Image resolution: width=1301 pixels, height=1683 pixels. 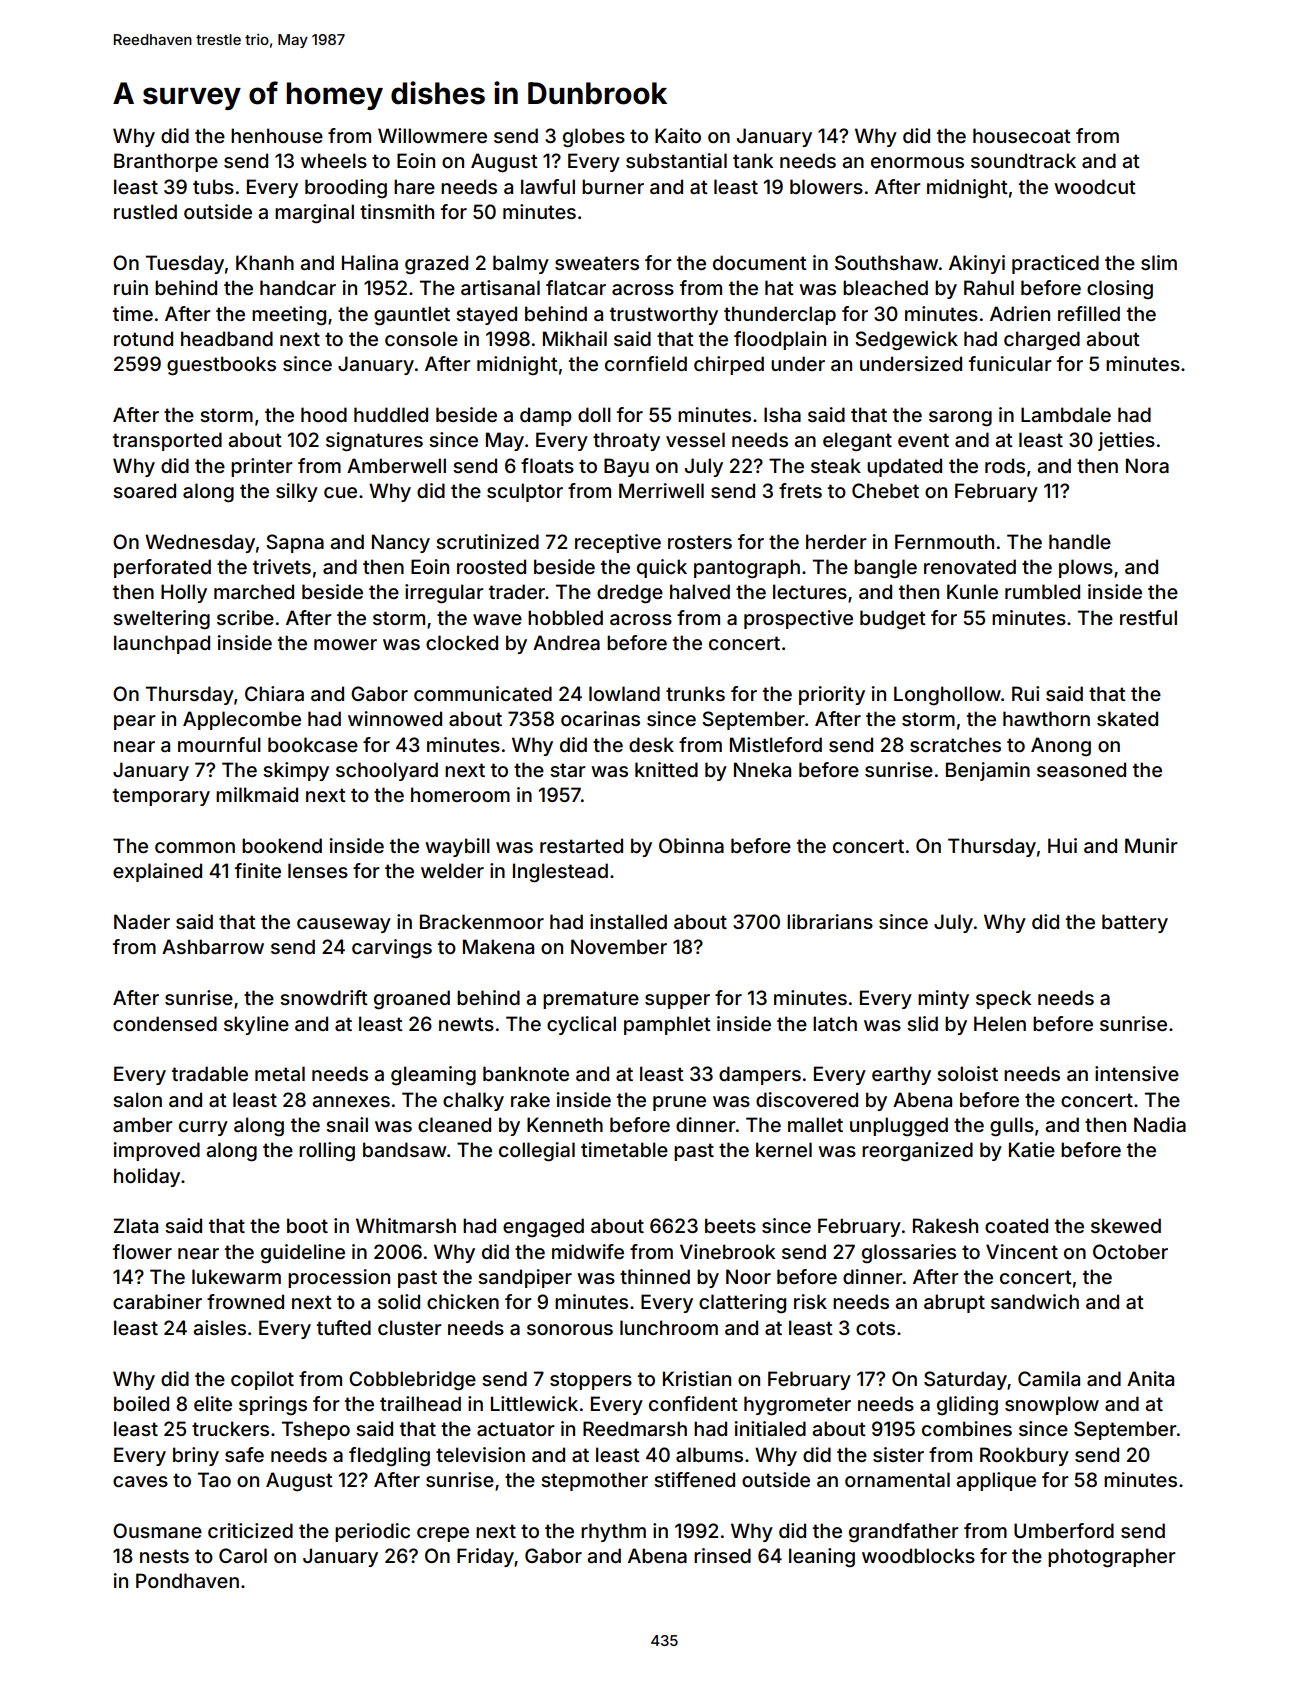 What do you see at coordinates (314, 213) in the screenshot?
I see `marginal` at bounding box center [314, 213].
